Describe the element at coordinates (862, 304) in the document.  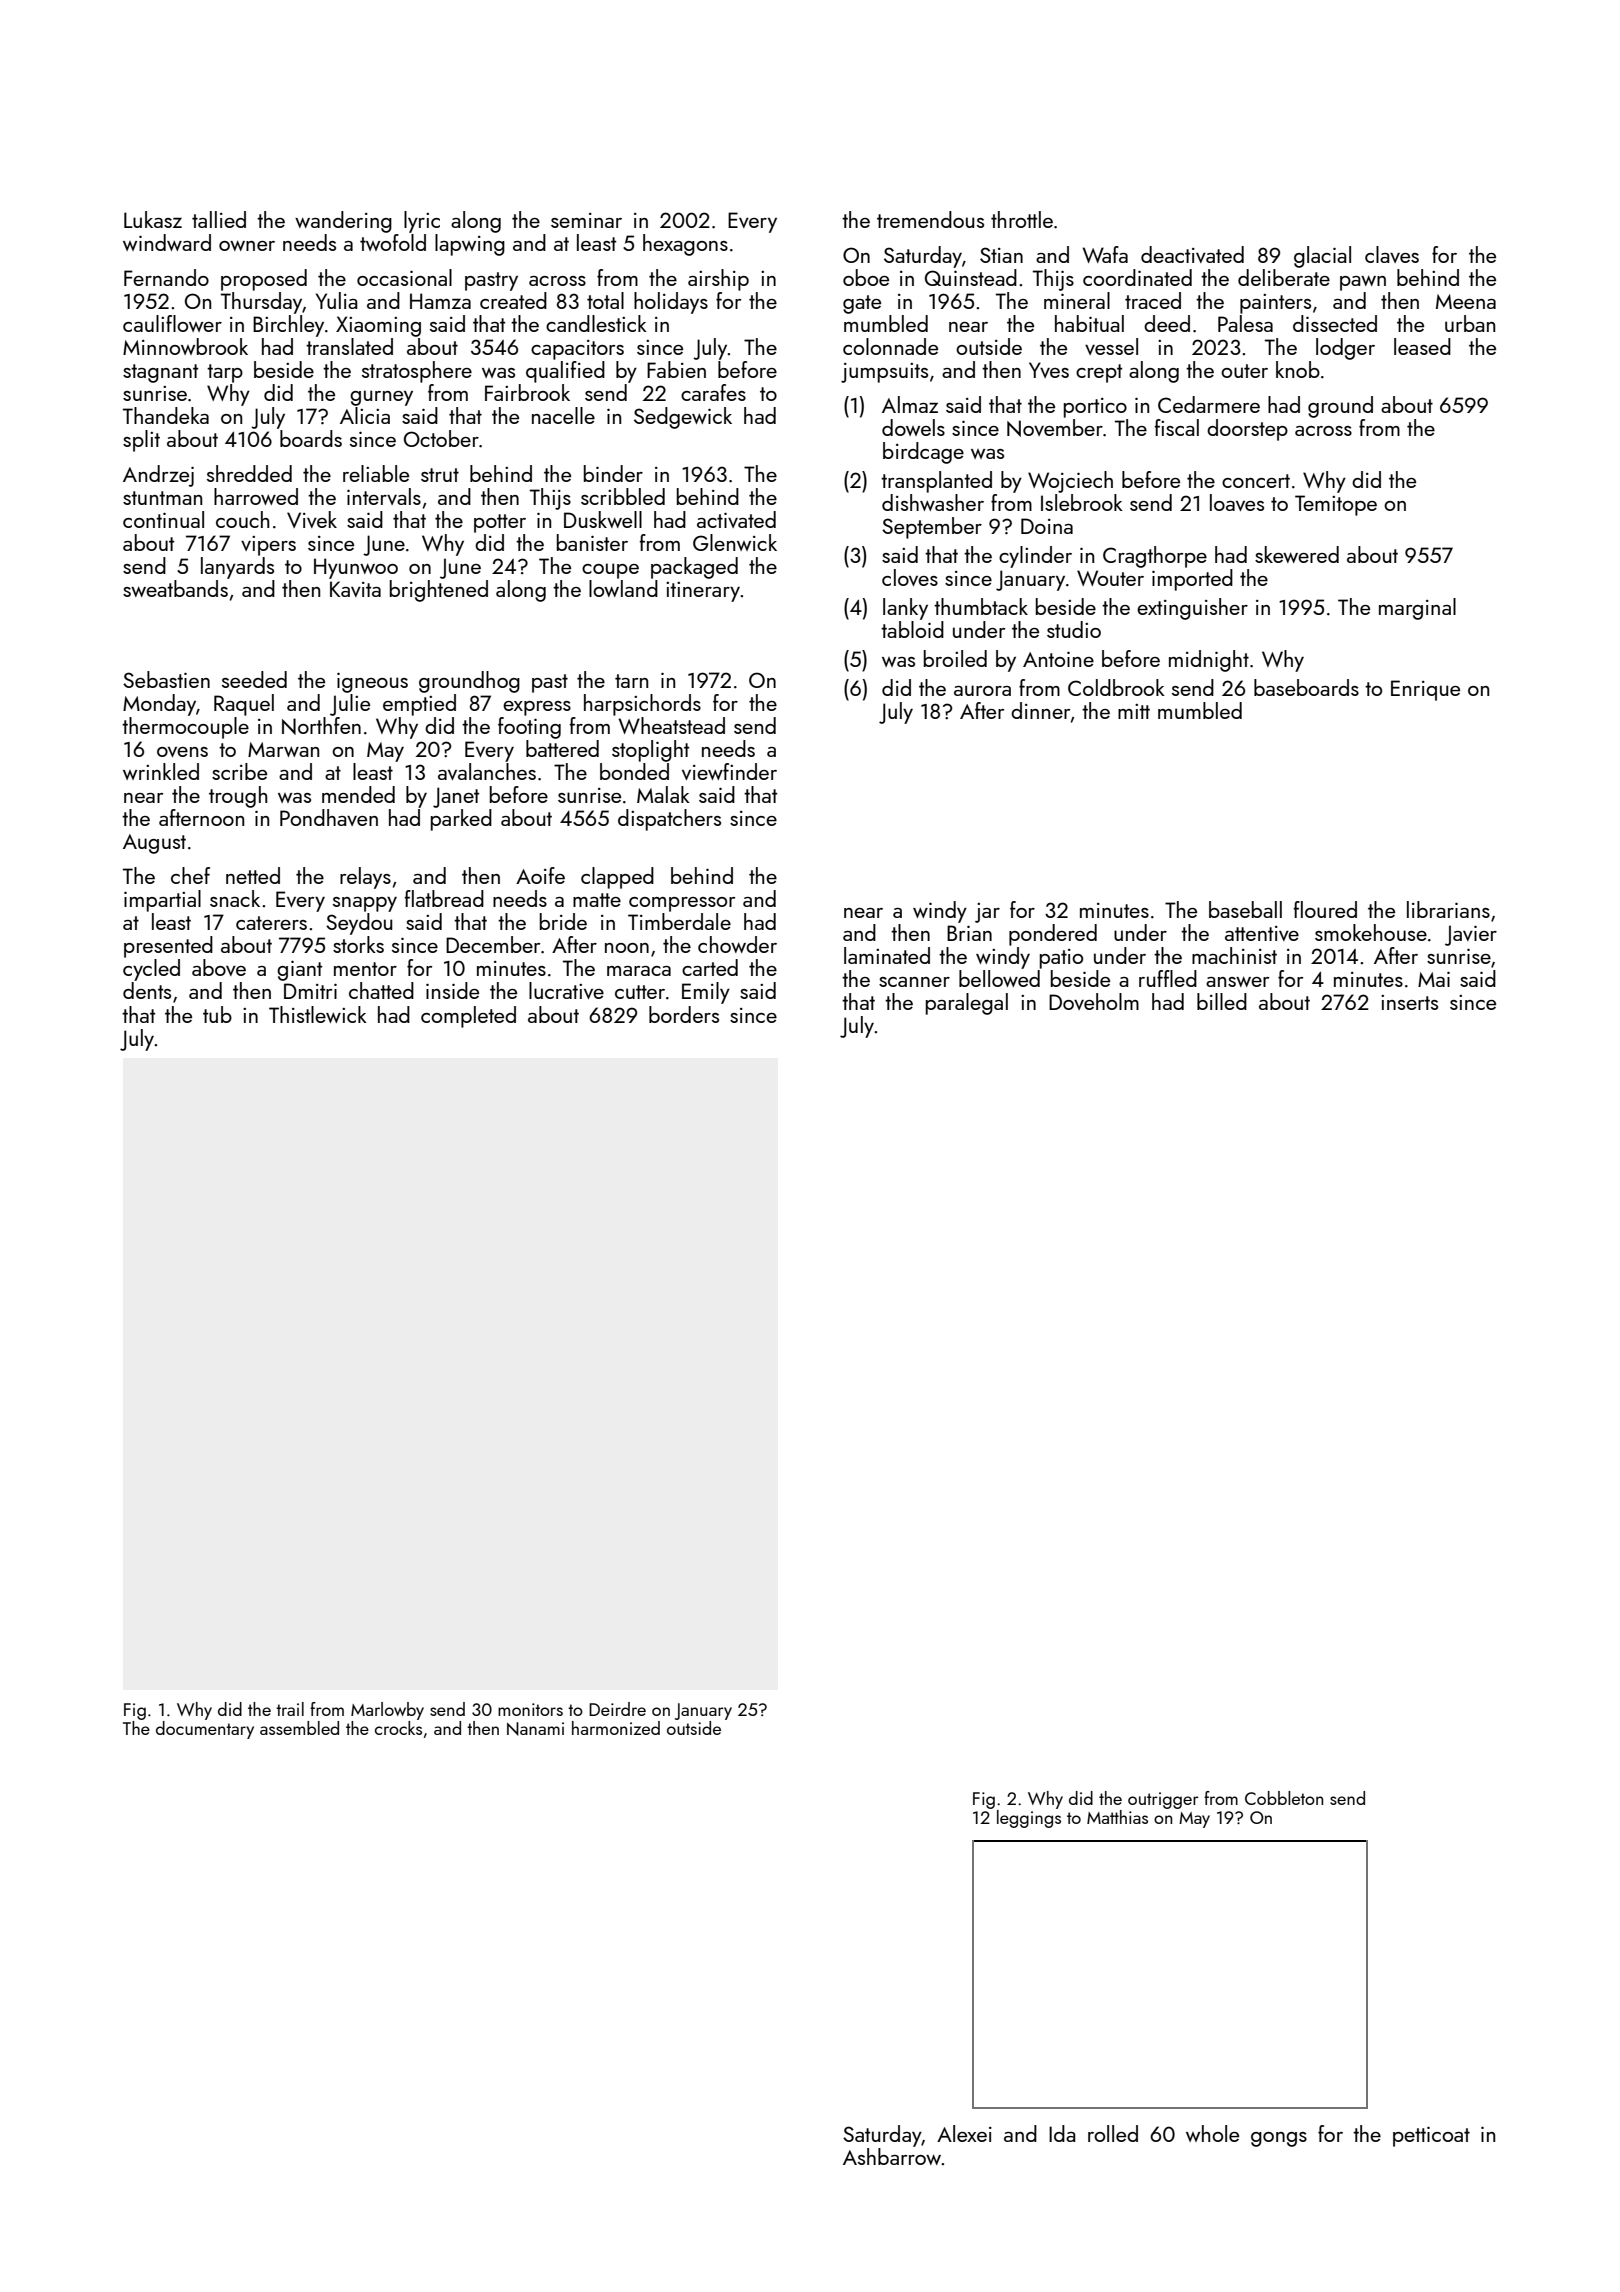
I see `gate` at that location.
